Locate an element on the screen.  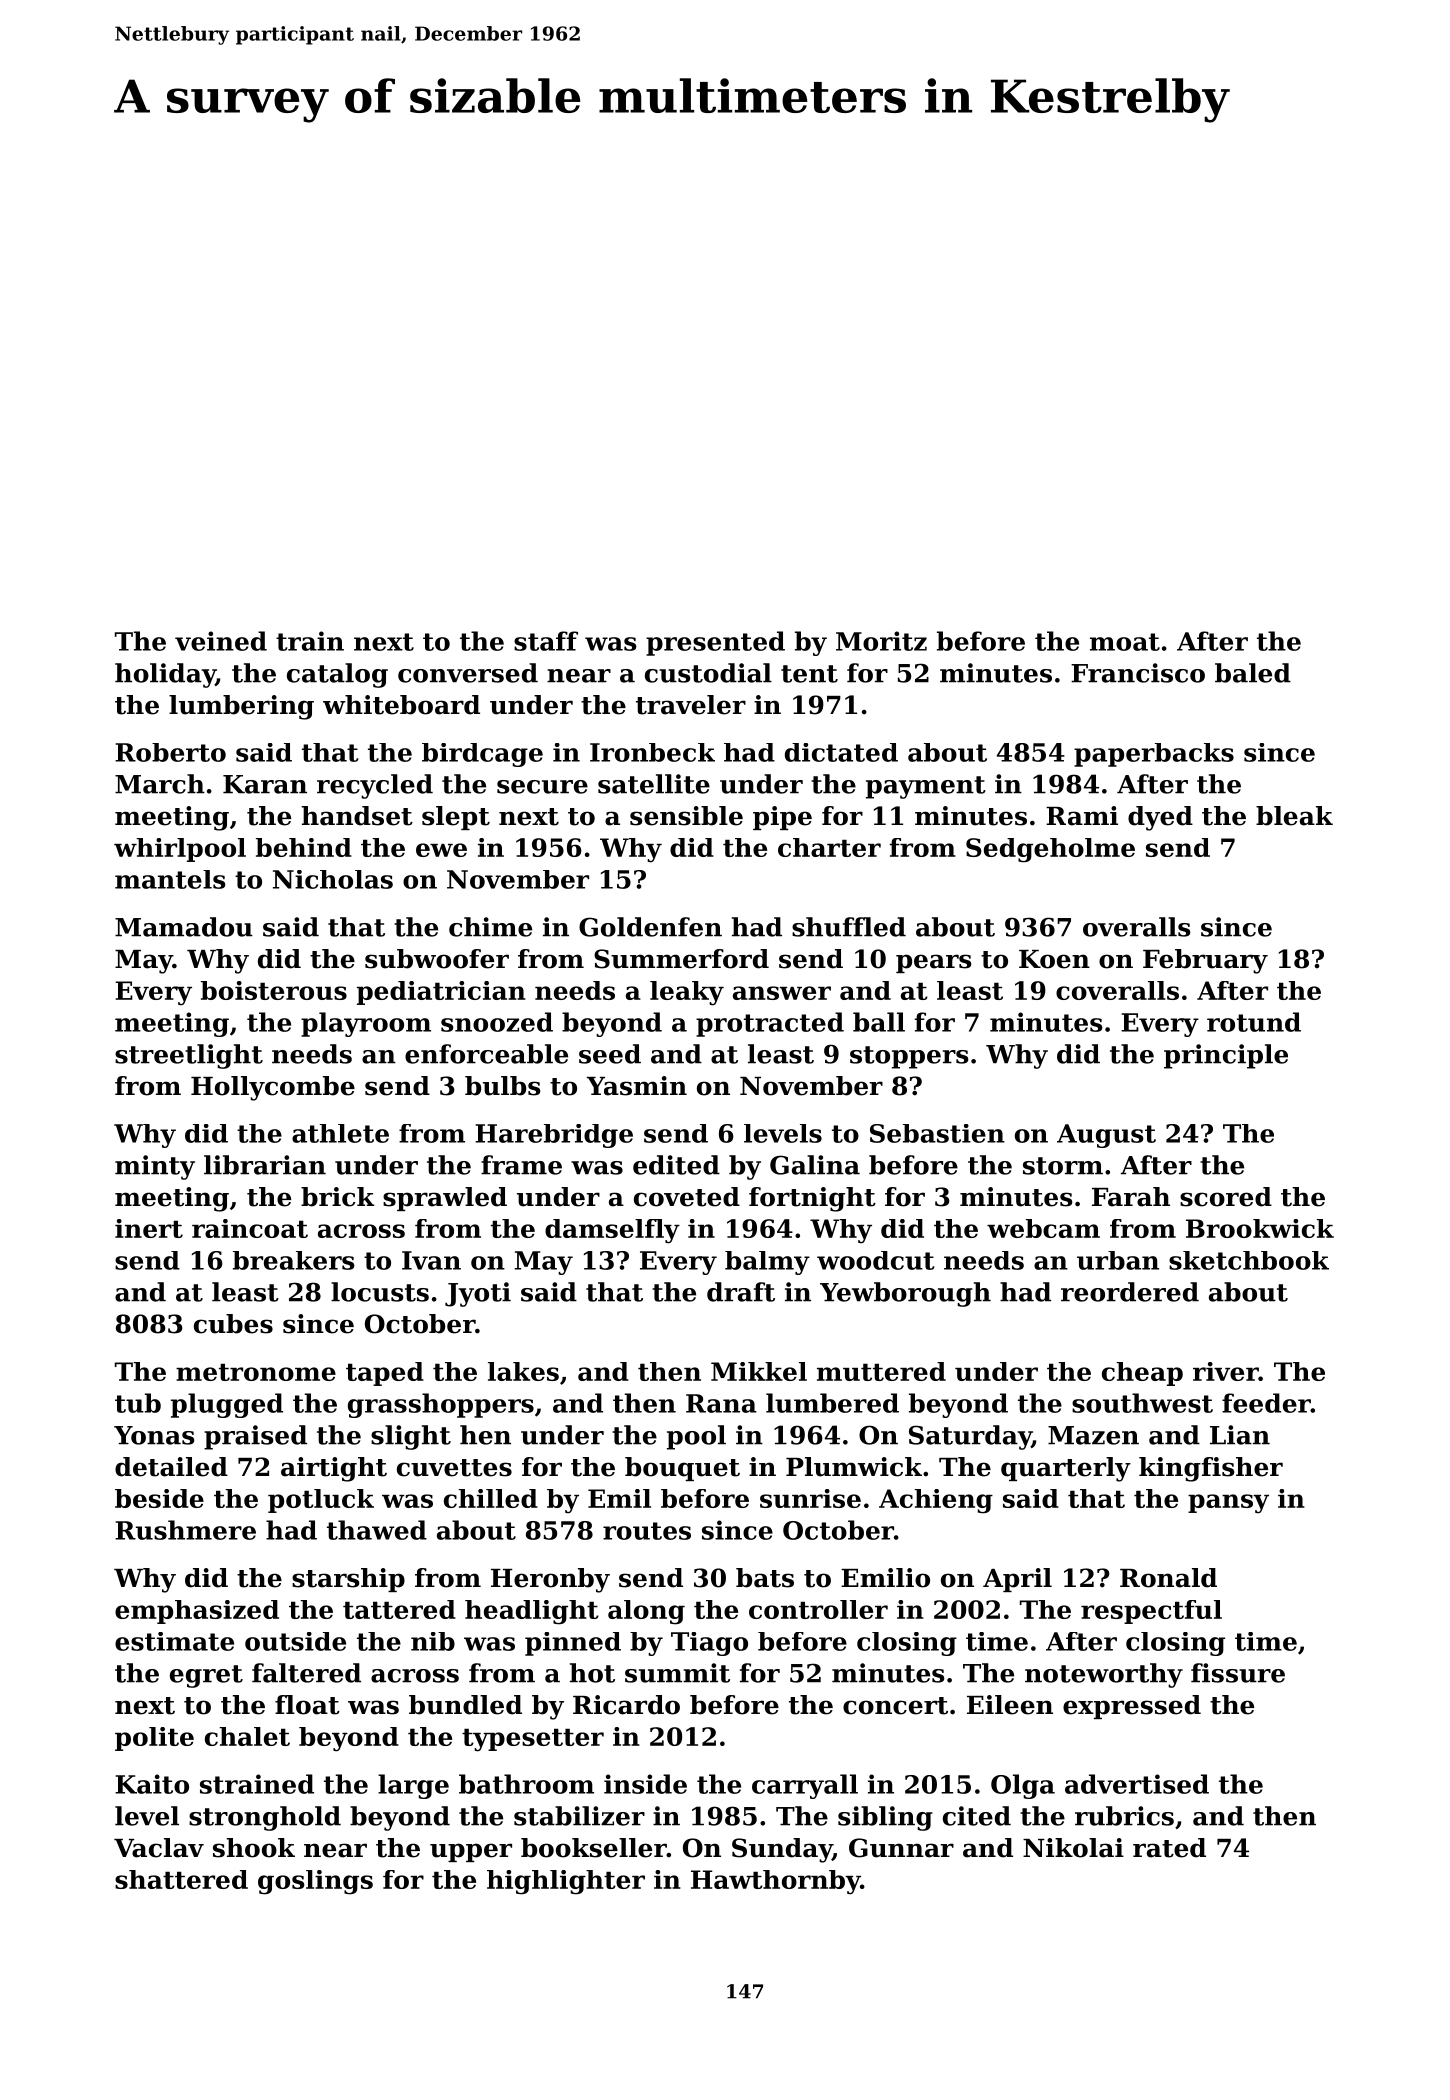
enforceable is located at coordinates (486, 1054).
